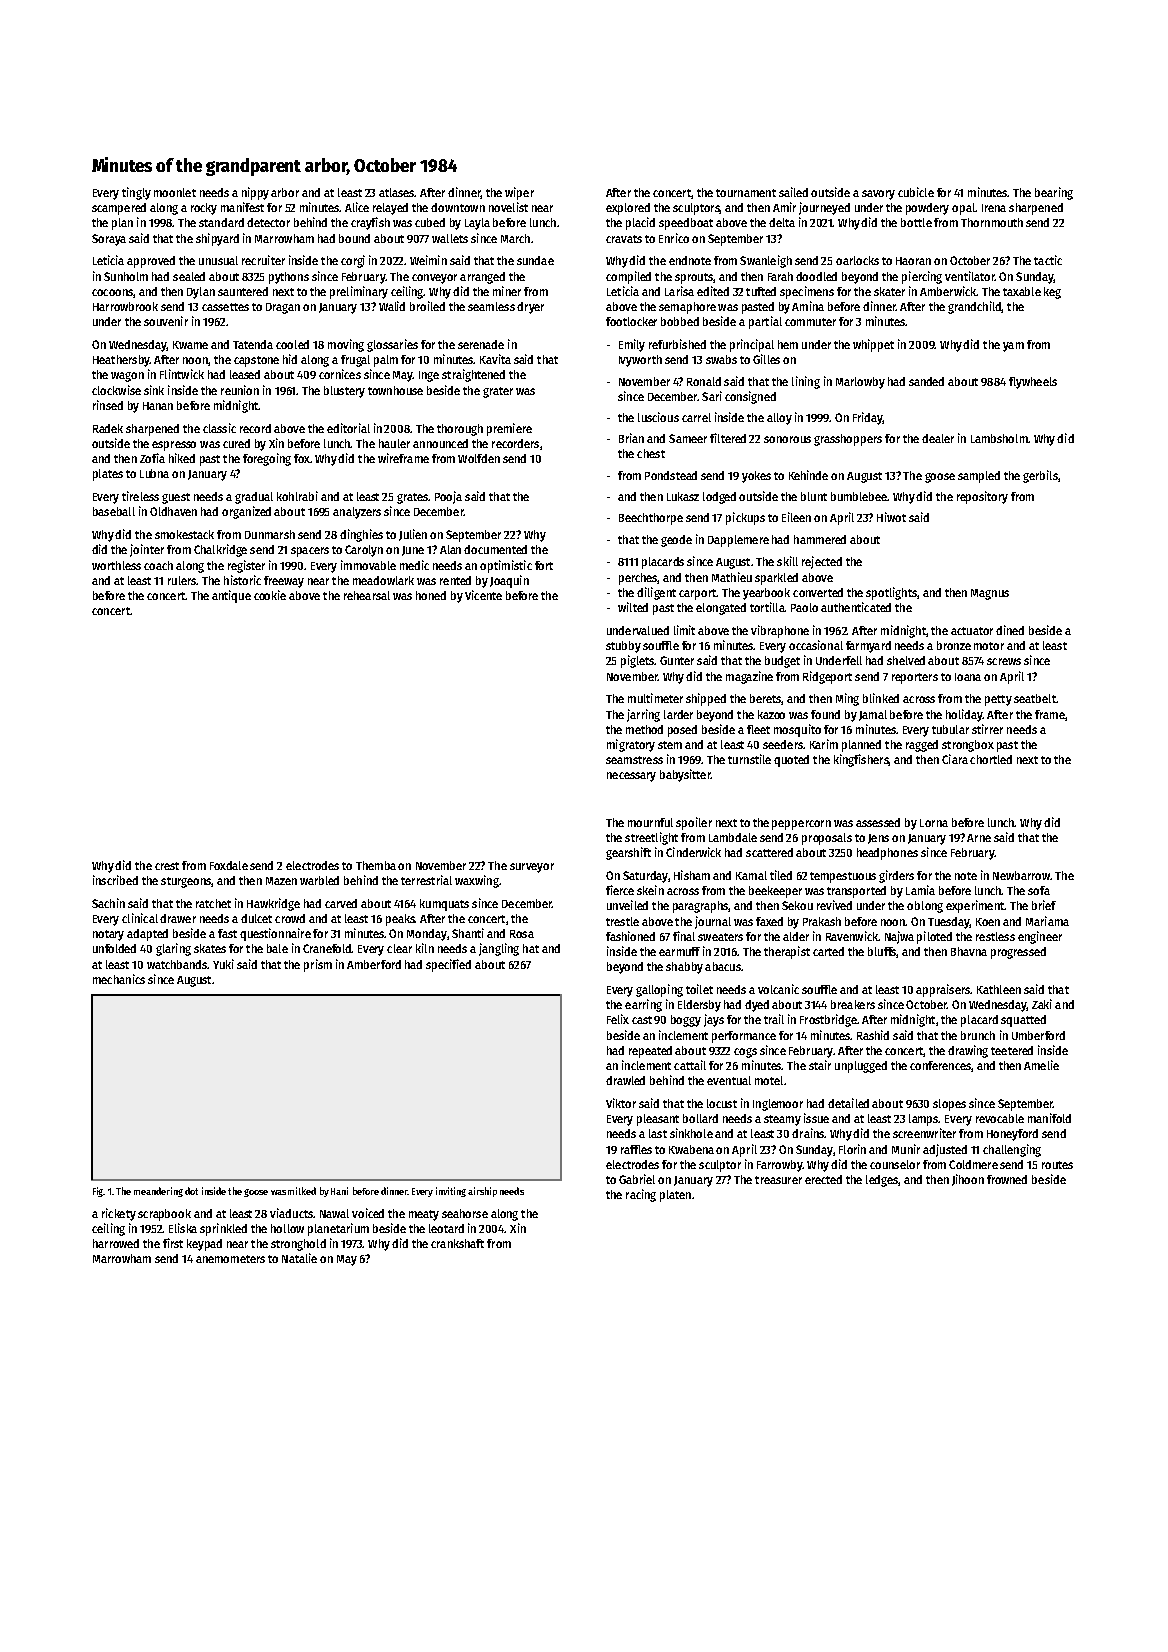 This screenshot has width=1168, height=1652. Describe the element at coordinates (979, 838) in the screenshot. I see `Arne` at that location.
